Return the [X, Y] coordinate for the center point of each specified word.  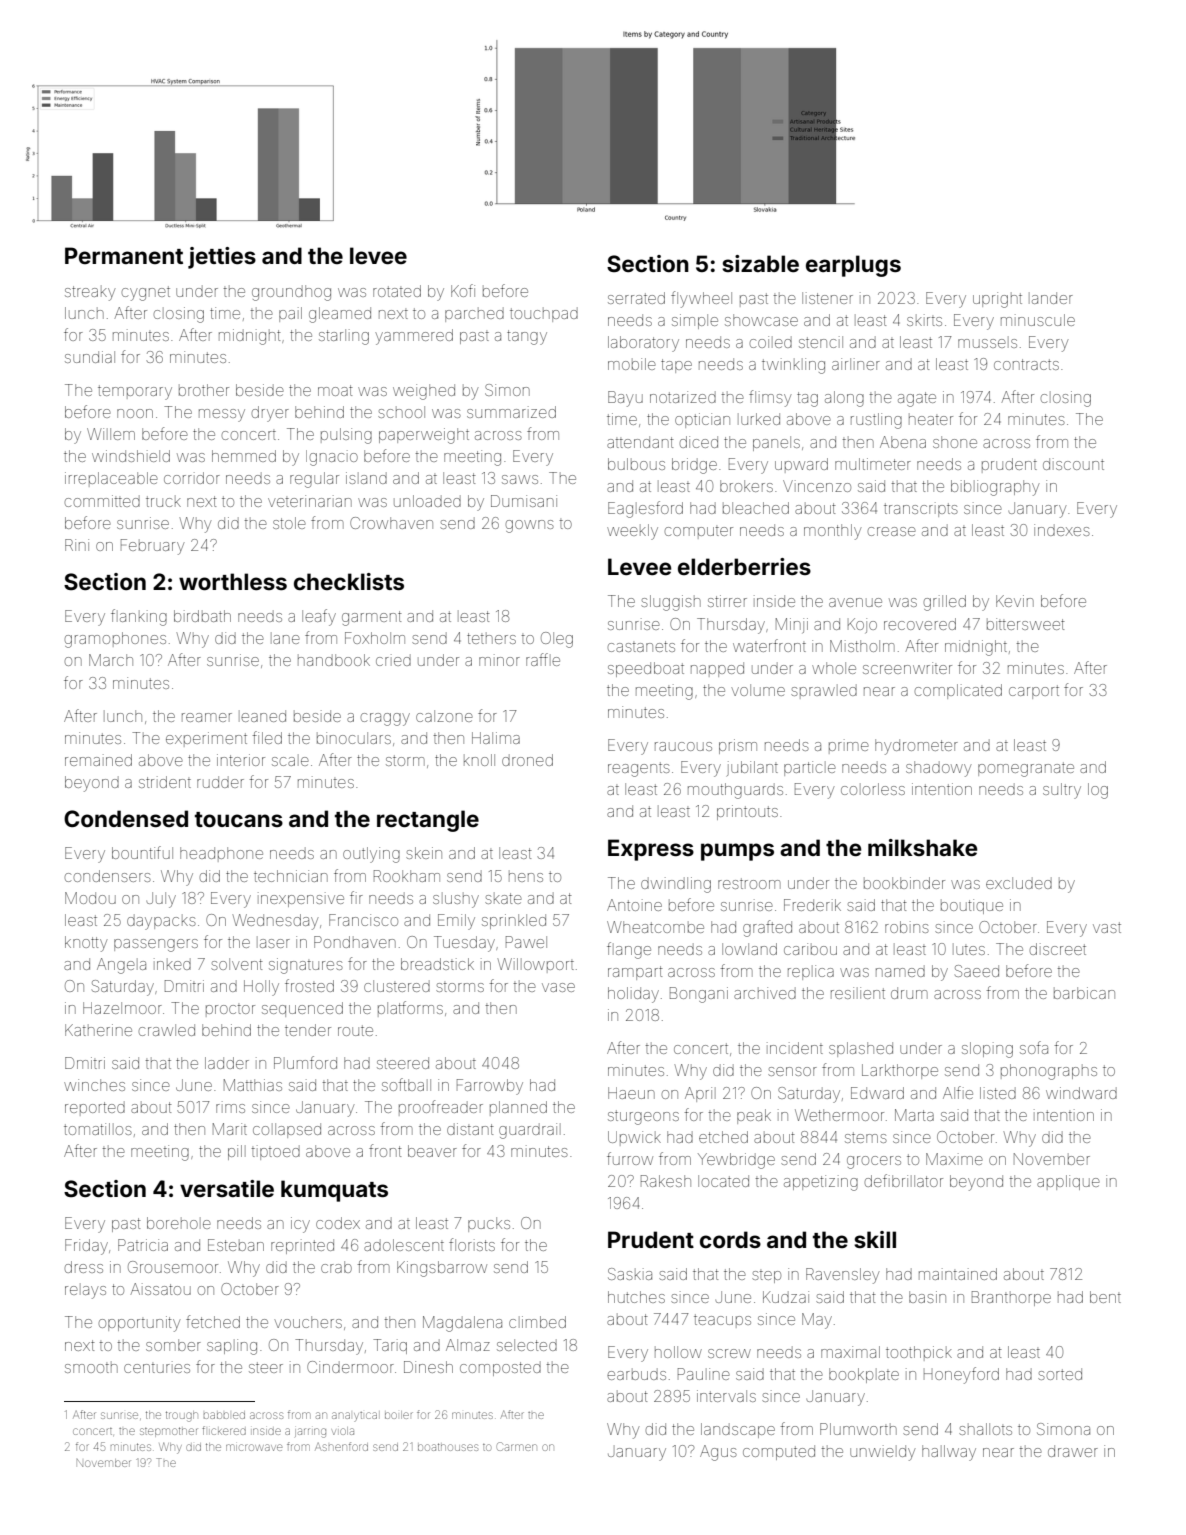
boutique [972, 906]
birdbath [202, 616]
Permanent [124, 255]
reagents [639, 769]
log [1098, 791]
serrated [636, 298]
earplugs [853, 266]
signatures [306, 966]
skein [424, 853]
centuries [157, 1367]
